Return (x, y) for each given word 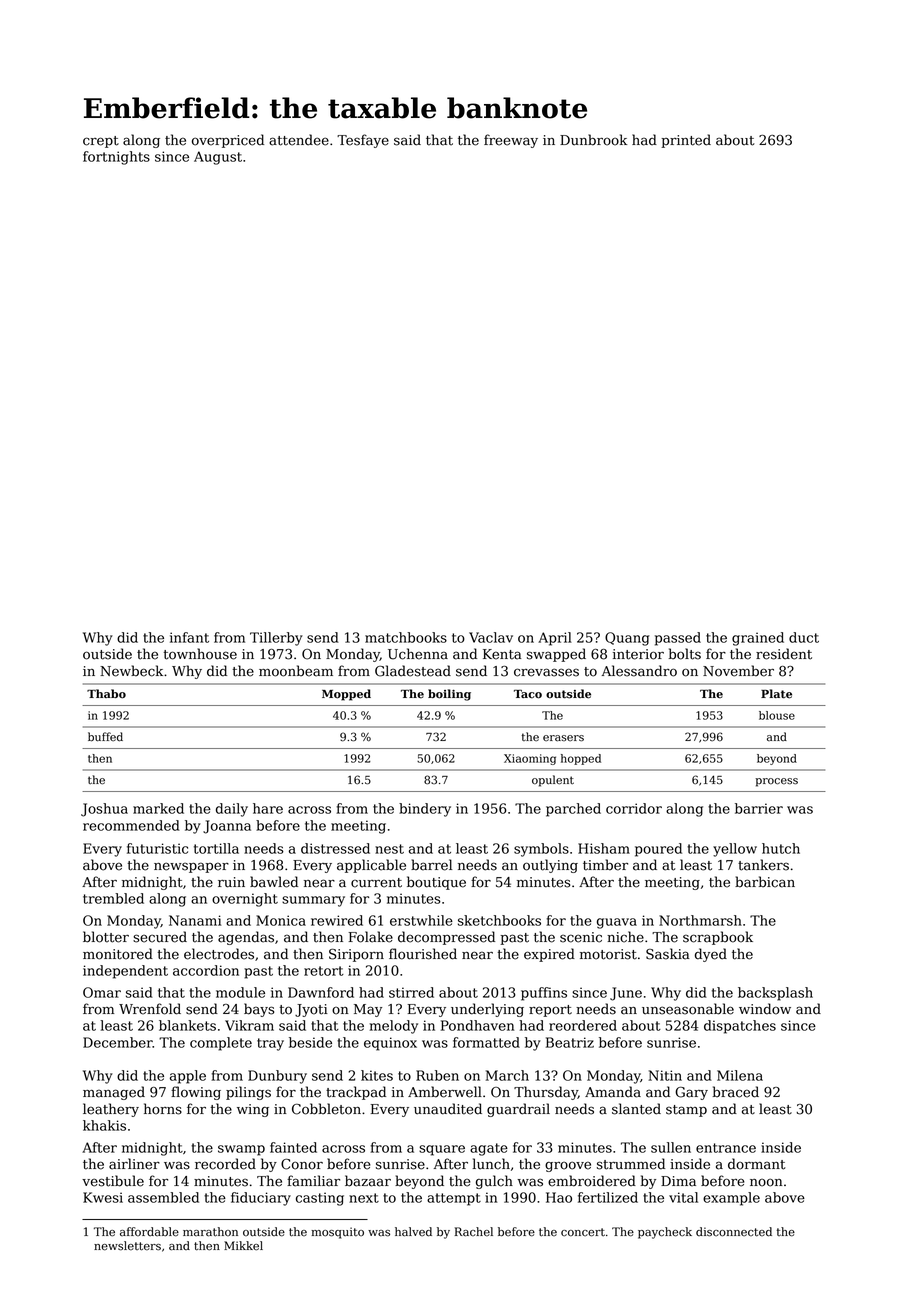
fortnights (116, 158)
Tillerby (276, 639)
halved (413, 1232)
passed (678, 639)
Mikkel (243, 1246)
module (240, 992)
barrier (759, 808)
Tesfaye (363, 141)
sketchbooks (499, 920)
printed (686, 141)
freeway (511, 141)
